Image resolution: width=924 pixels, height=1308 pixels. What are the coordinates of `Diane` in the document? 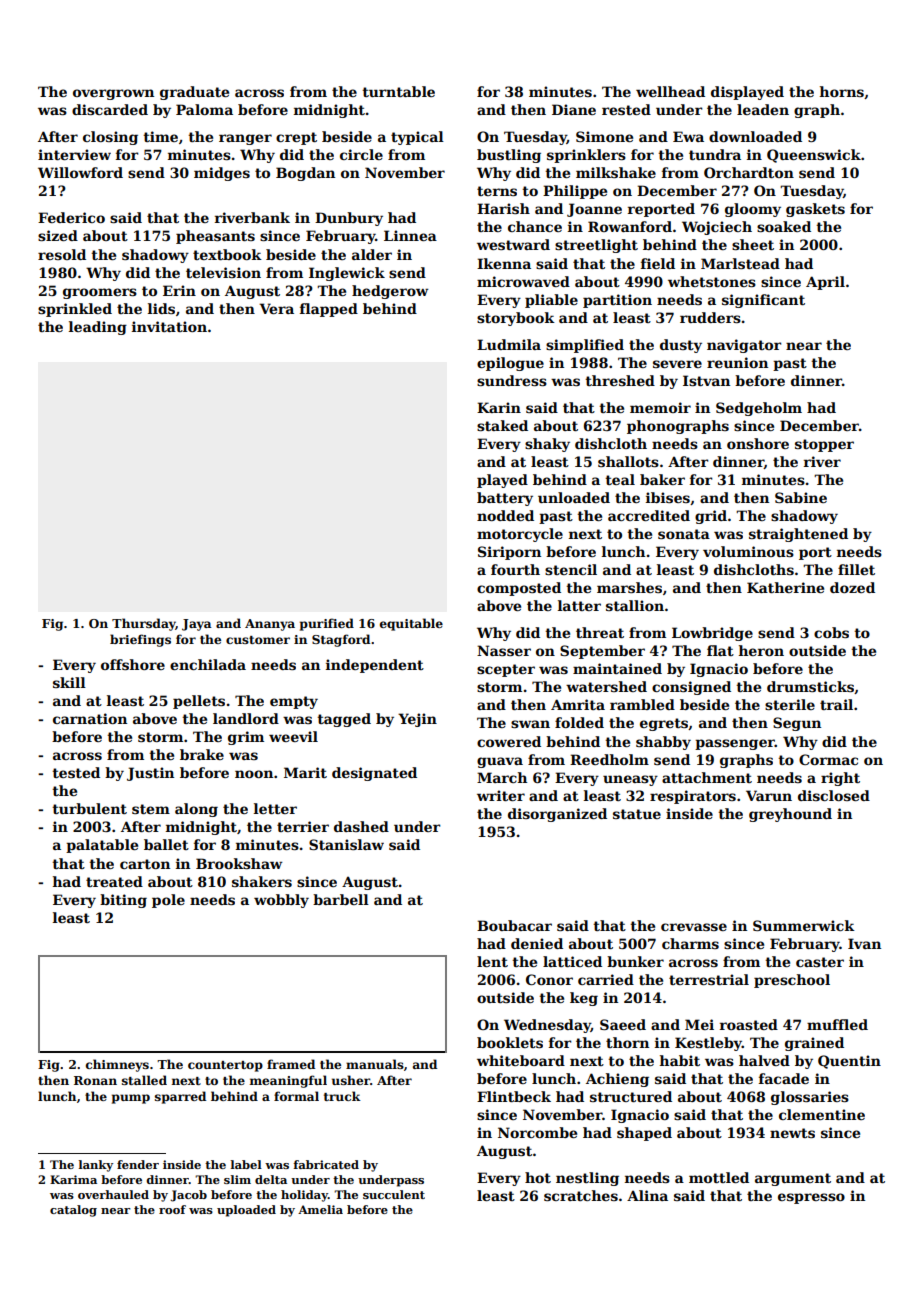 It's located at (574, 109).
